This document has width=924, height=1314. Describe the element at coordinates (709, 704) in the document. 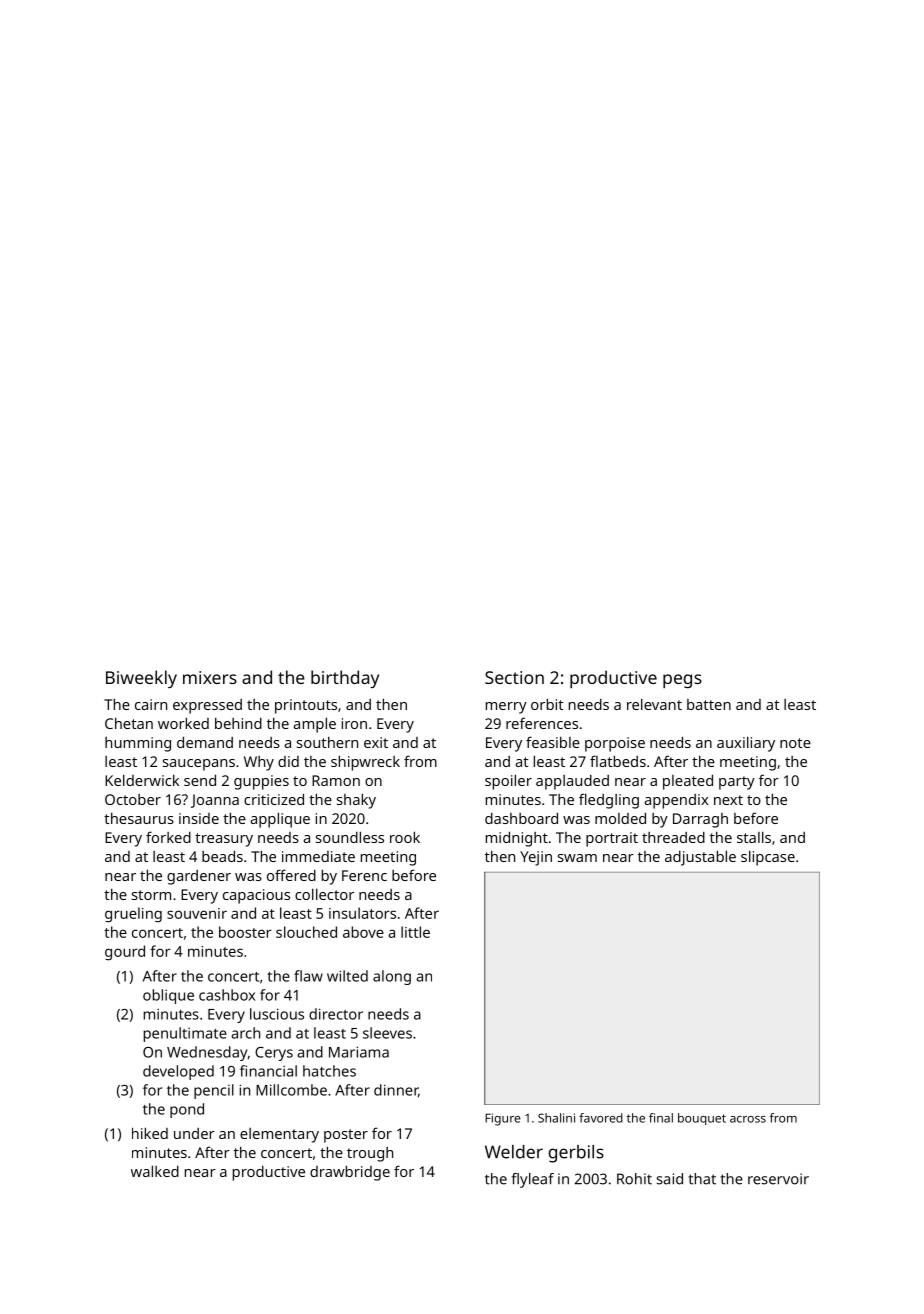

I see `batten` at that location.
